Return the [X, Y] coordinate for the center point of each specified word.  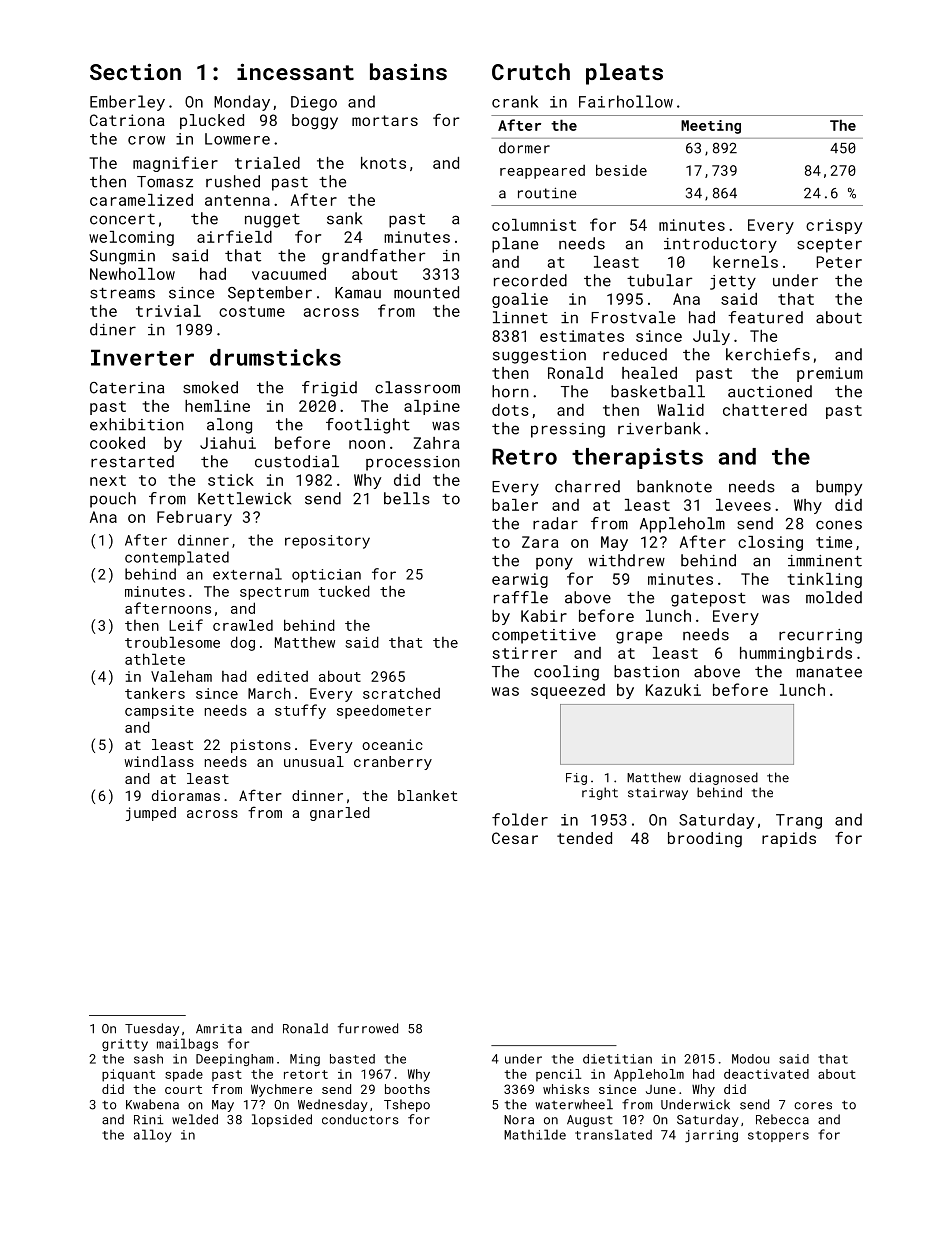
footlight [368, 426]
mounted [426, 292]
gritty [125, 1045]
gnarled [340, 814]
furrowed [368, 1028]
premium [830, 374]
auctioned [770, 391]
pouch [113, 500]
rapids [789, 839]
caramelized [141, 200]
